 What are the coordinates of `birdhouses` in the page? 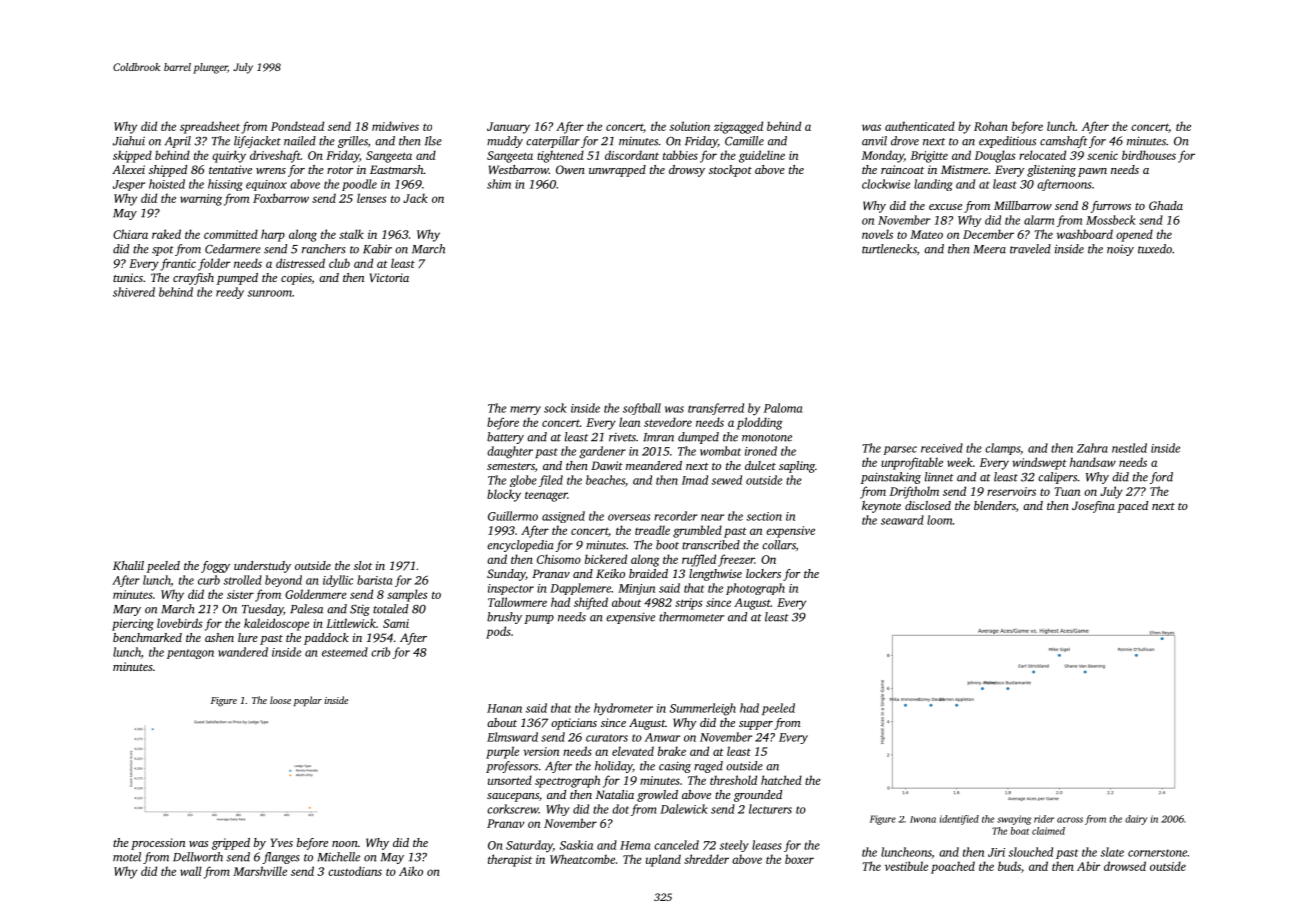 It's located at (1149, 155).
